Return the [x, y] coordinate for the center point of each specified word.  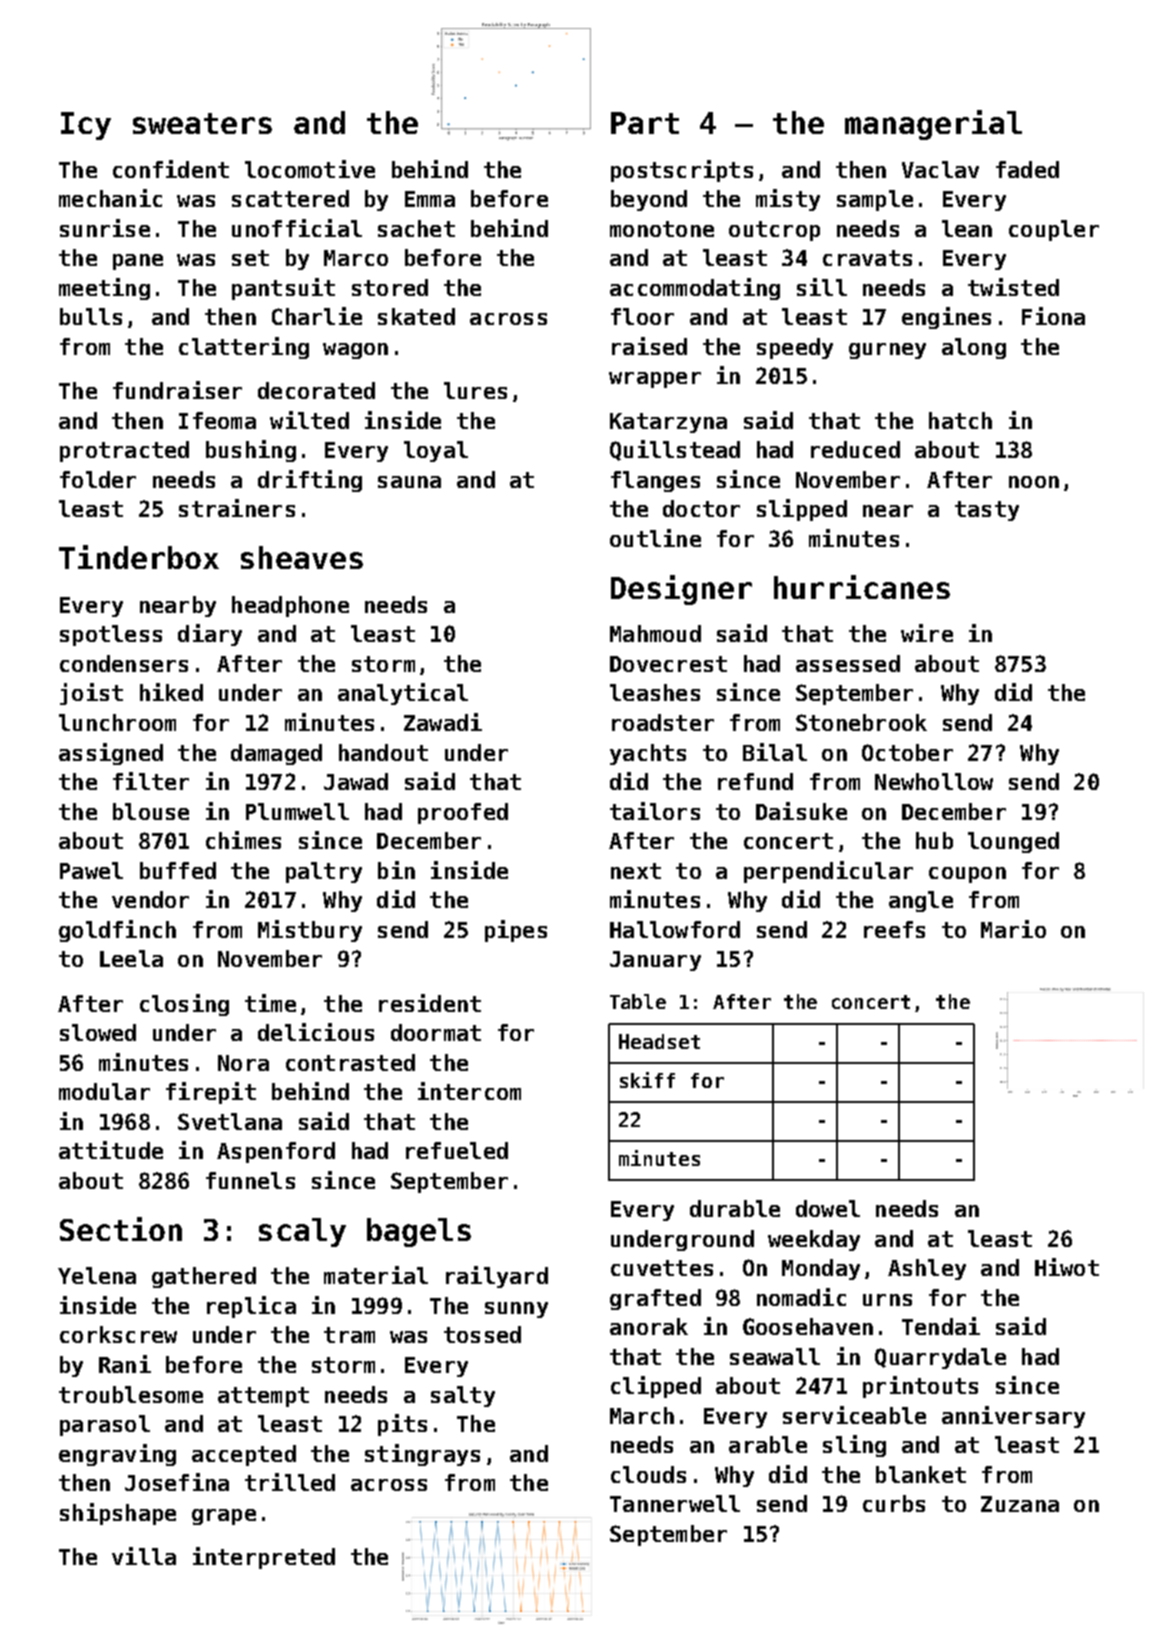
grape [224, 1517]
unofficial [297, 228]
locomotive [310, 169]
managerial [933, 125]
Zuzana [1020, 1504]
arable [768, 1444]
